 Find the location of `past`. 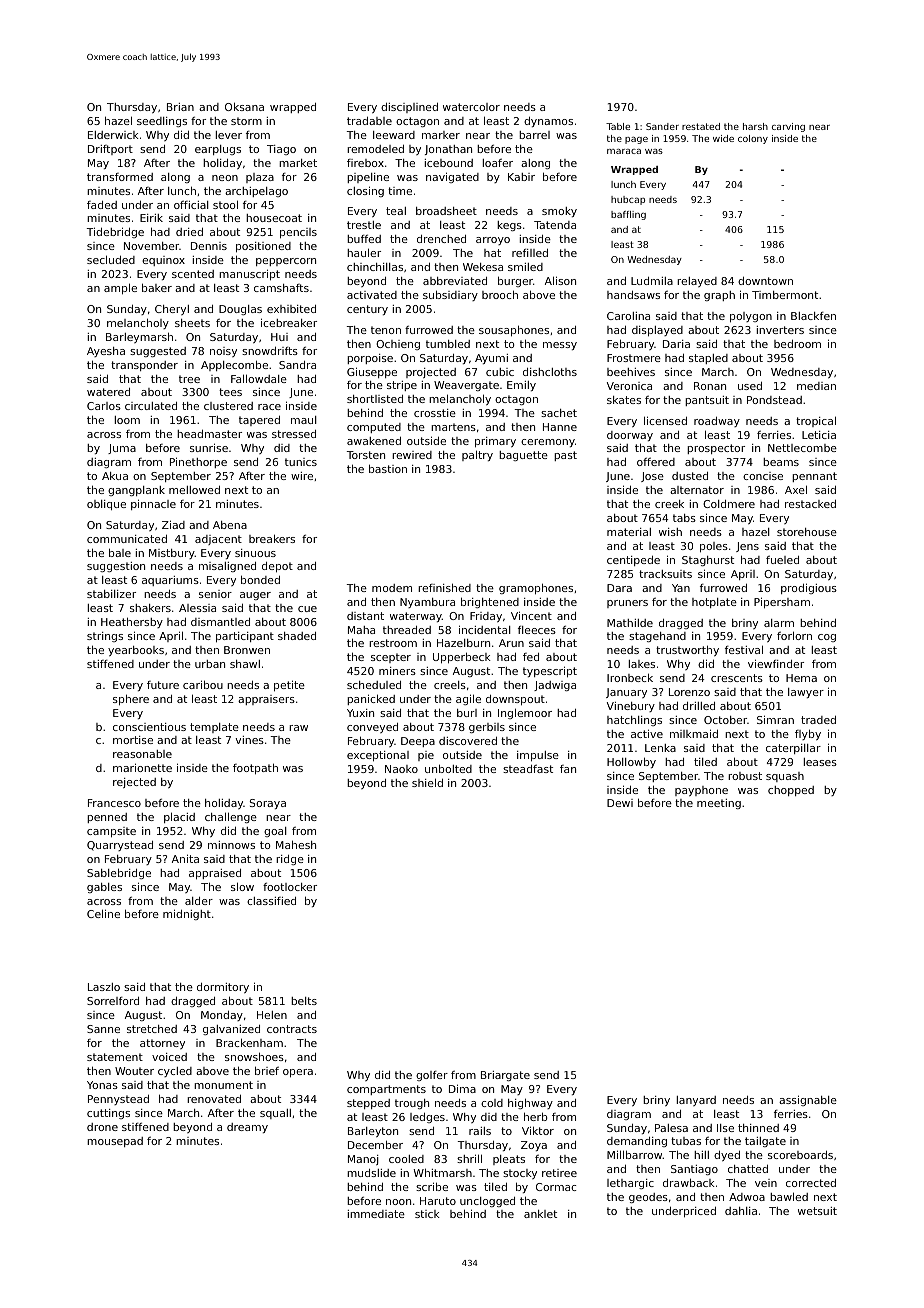

past is located at coordinates (565, 456).
